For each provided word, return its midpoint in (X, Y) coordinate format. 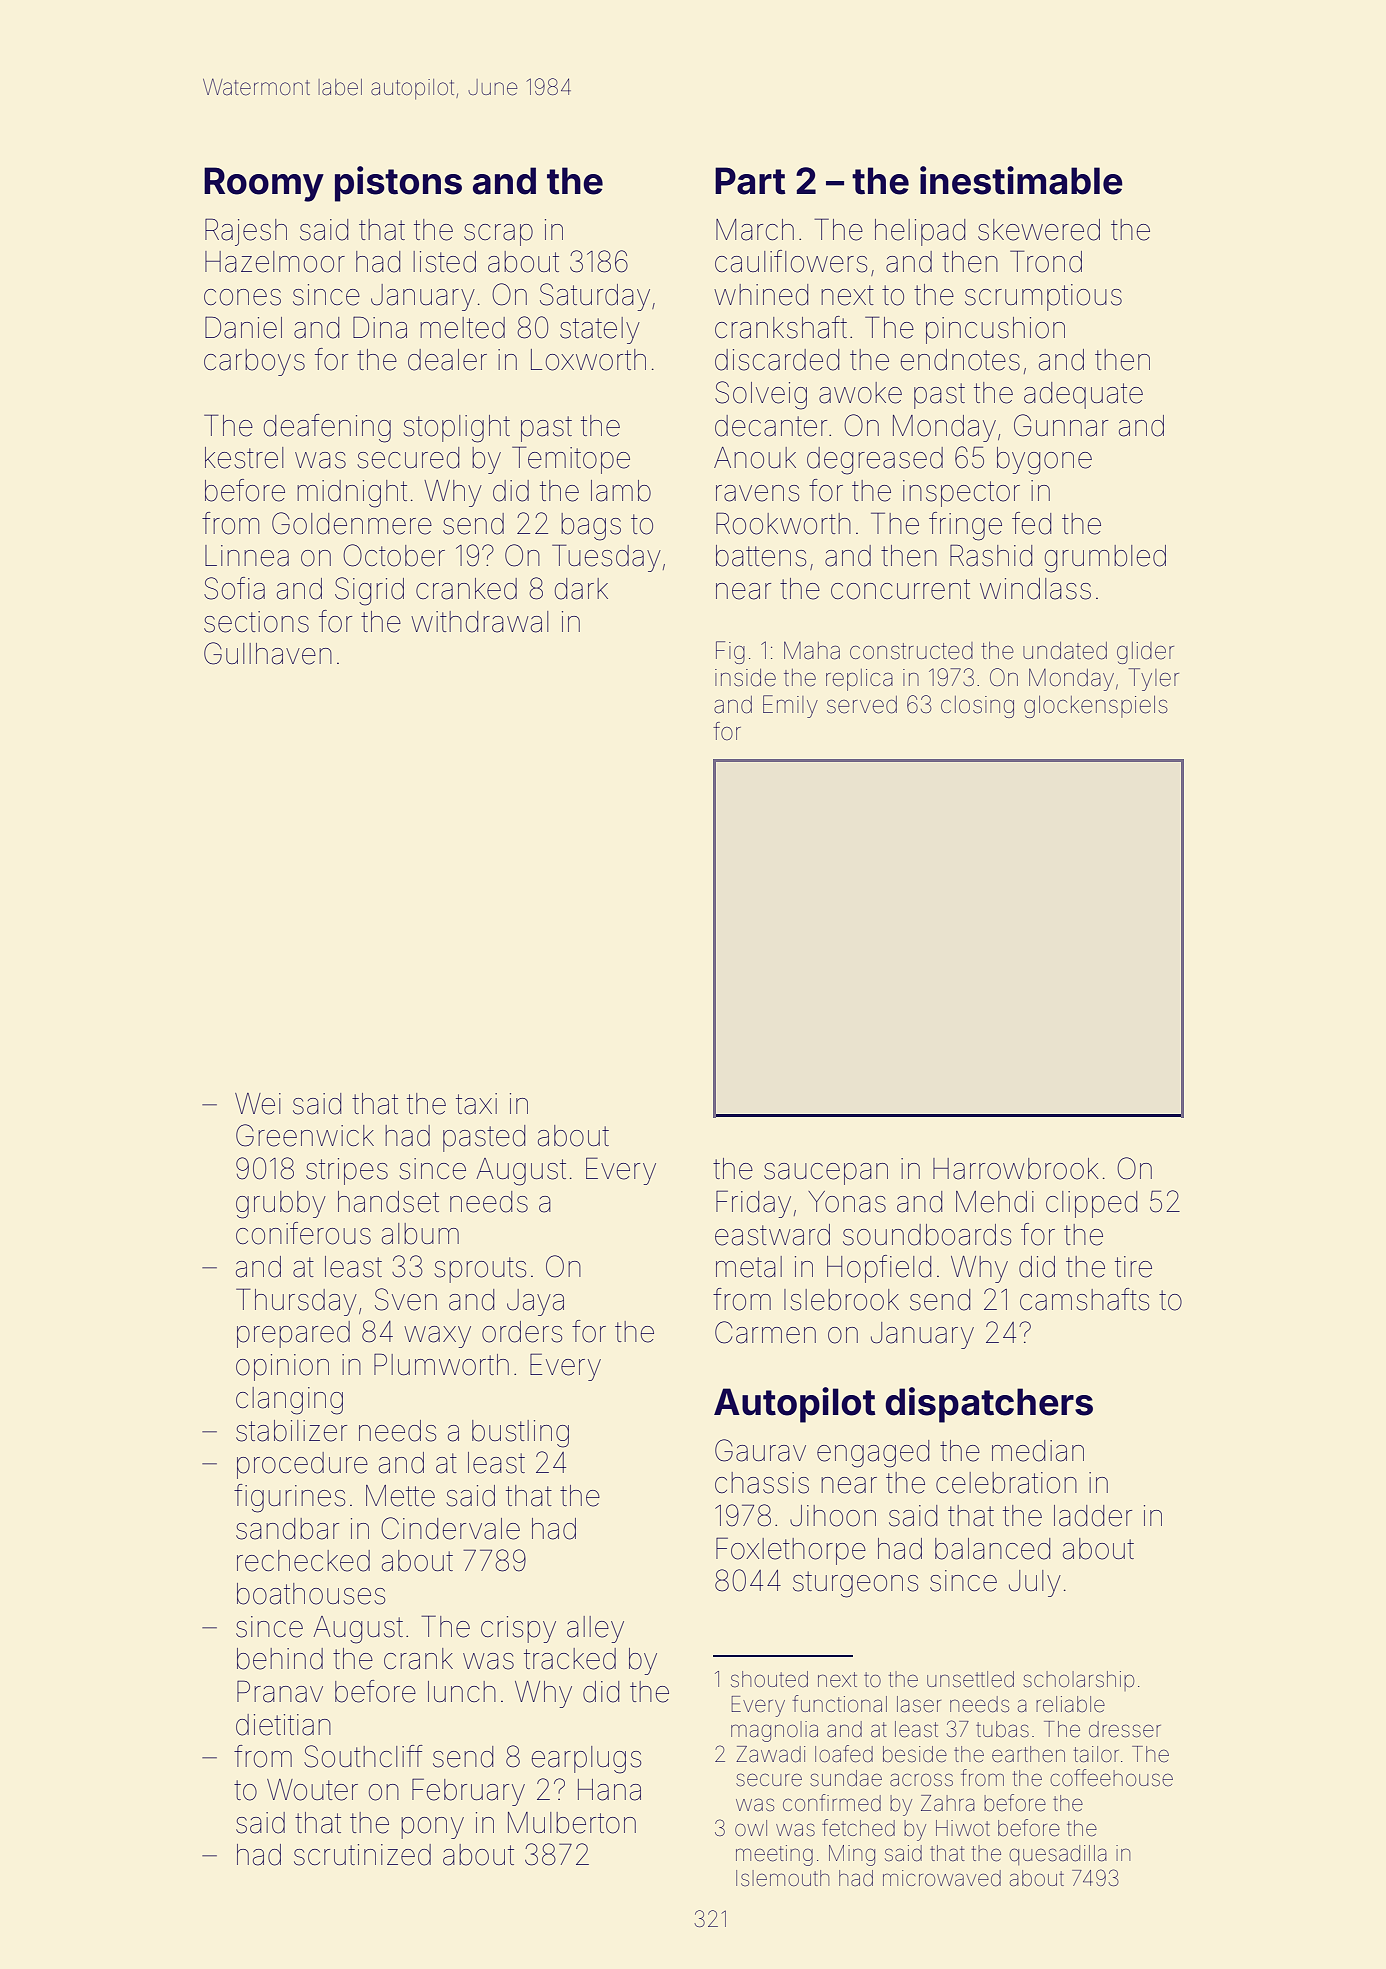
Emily (790, 706)
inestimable (1021, 180)
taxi (476, 1104)
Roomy (264, 184)
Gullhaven (268, 653)
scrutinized (362, 1855)
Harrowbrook (1016, 1169)
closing (977, 707)
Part (750, 181)
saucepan (826, 1174)
